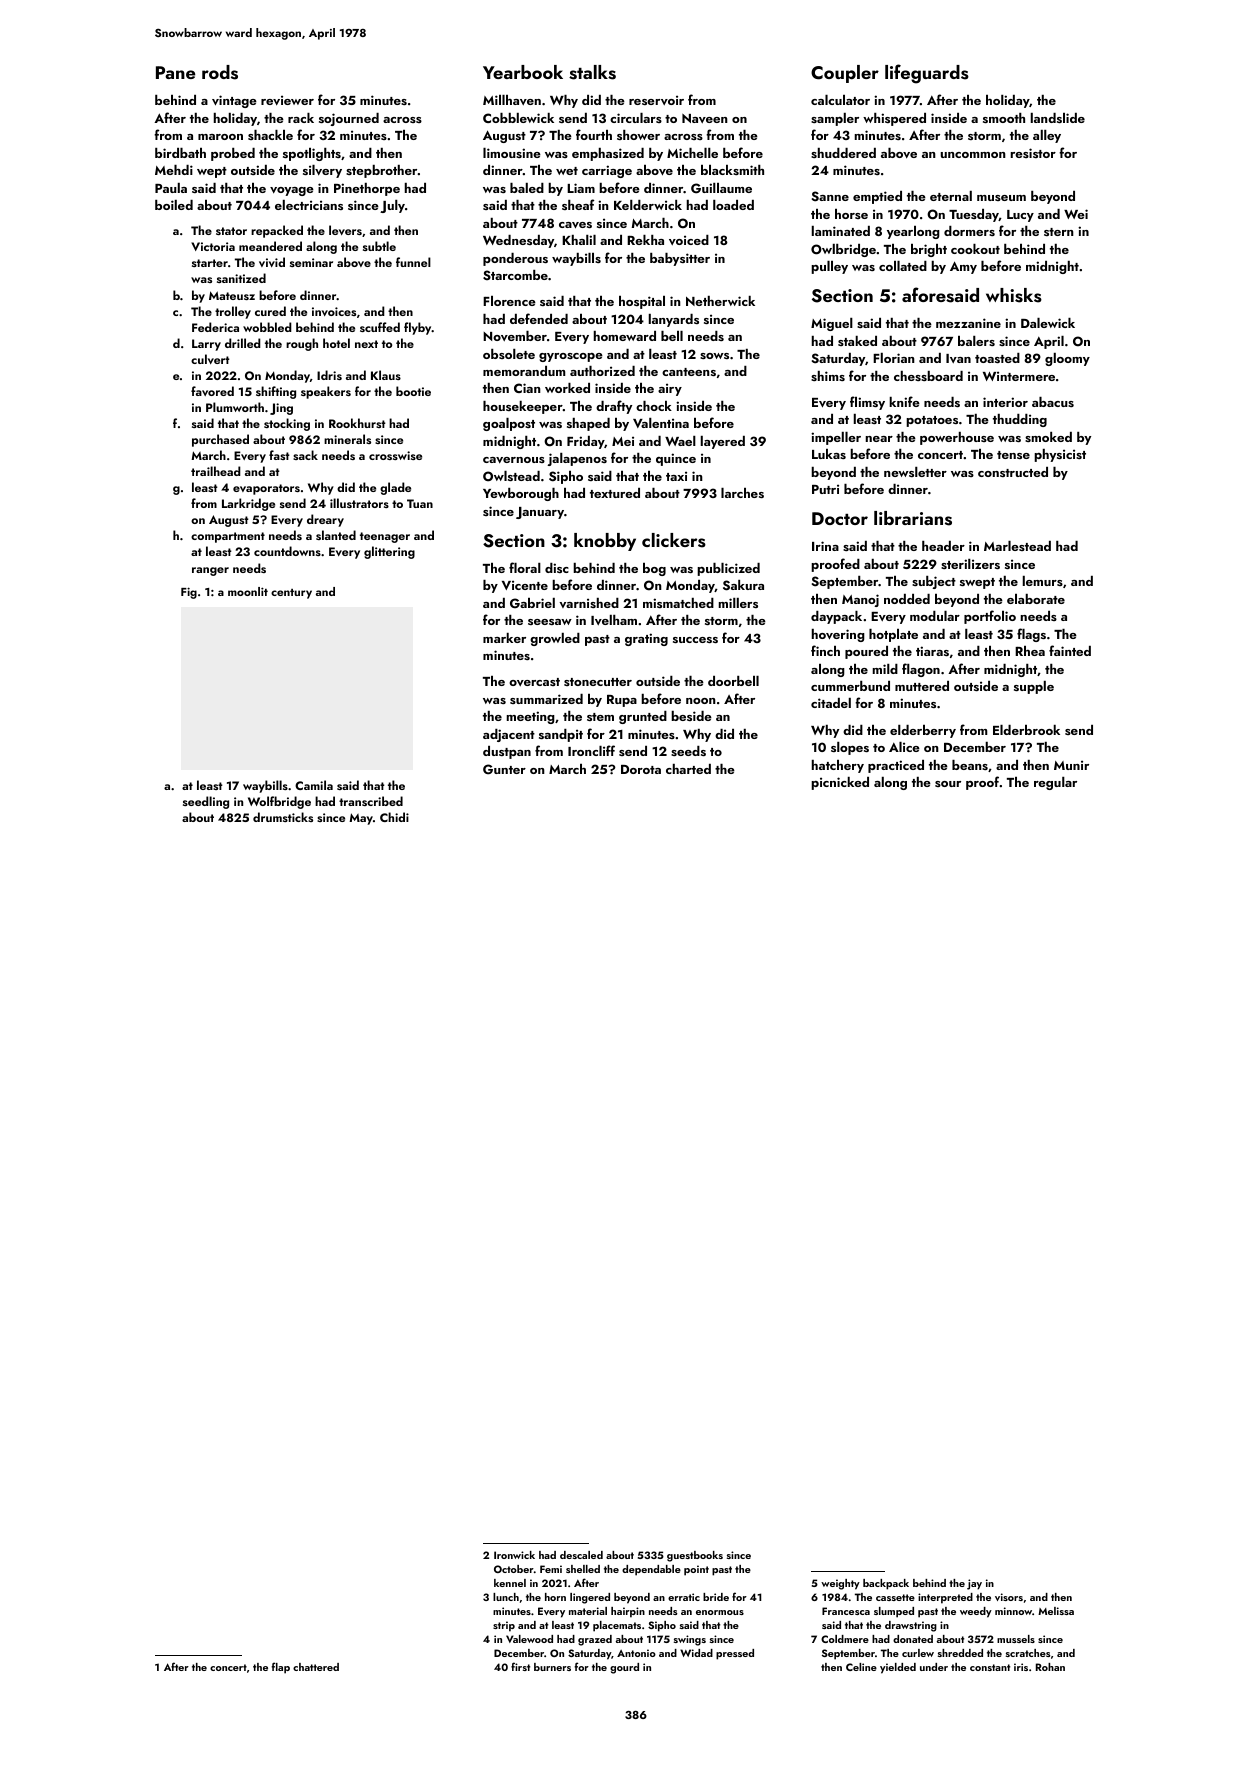 The height and width of the page is (1768, 1250). Describe the element at coordinates (695, 1556) in the page. I see `guestbooks` at that location.
